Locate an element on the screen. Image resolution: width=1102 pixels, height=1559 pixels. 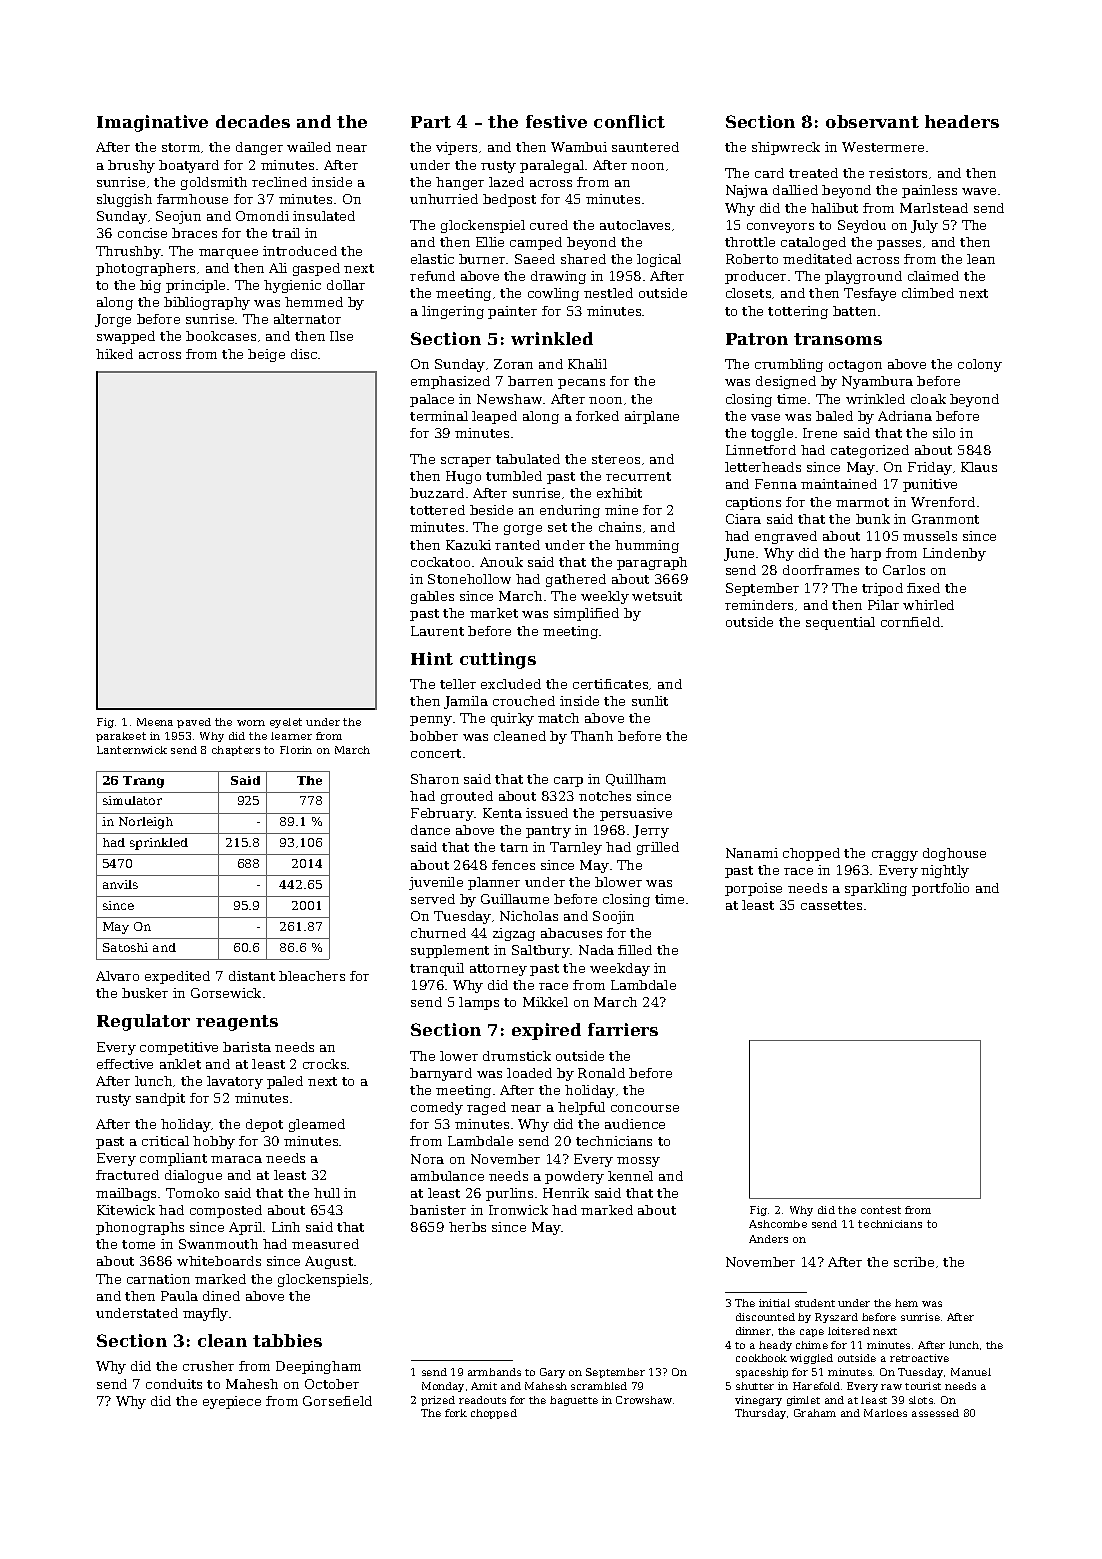
Imaginative is located at coordinates (152, 123).
